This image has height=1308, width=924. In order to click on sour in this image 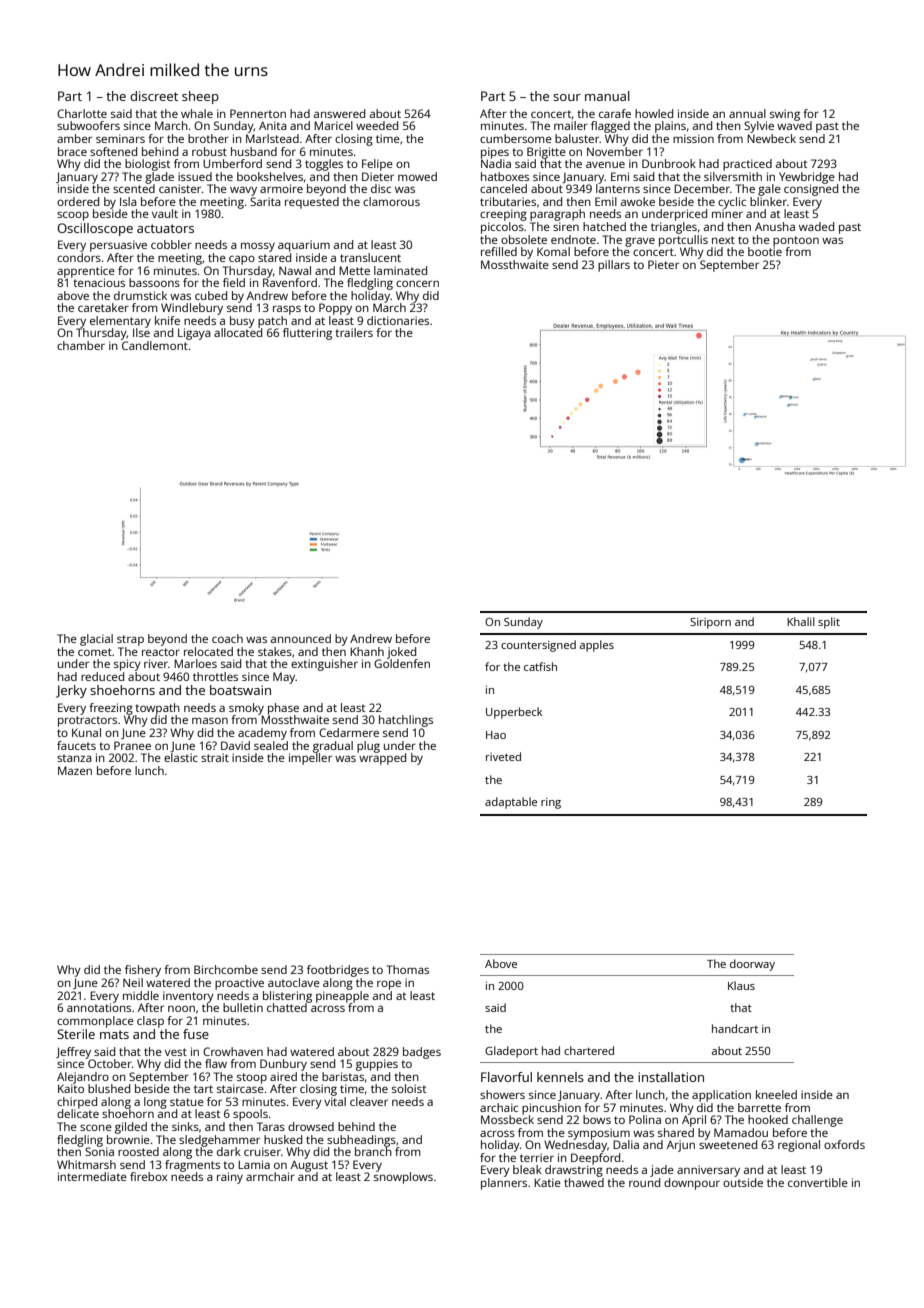, I will do `click(567, 97)`.
